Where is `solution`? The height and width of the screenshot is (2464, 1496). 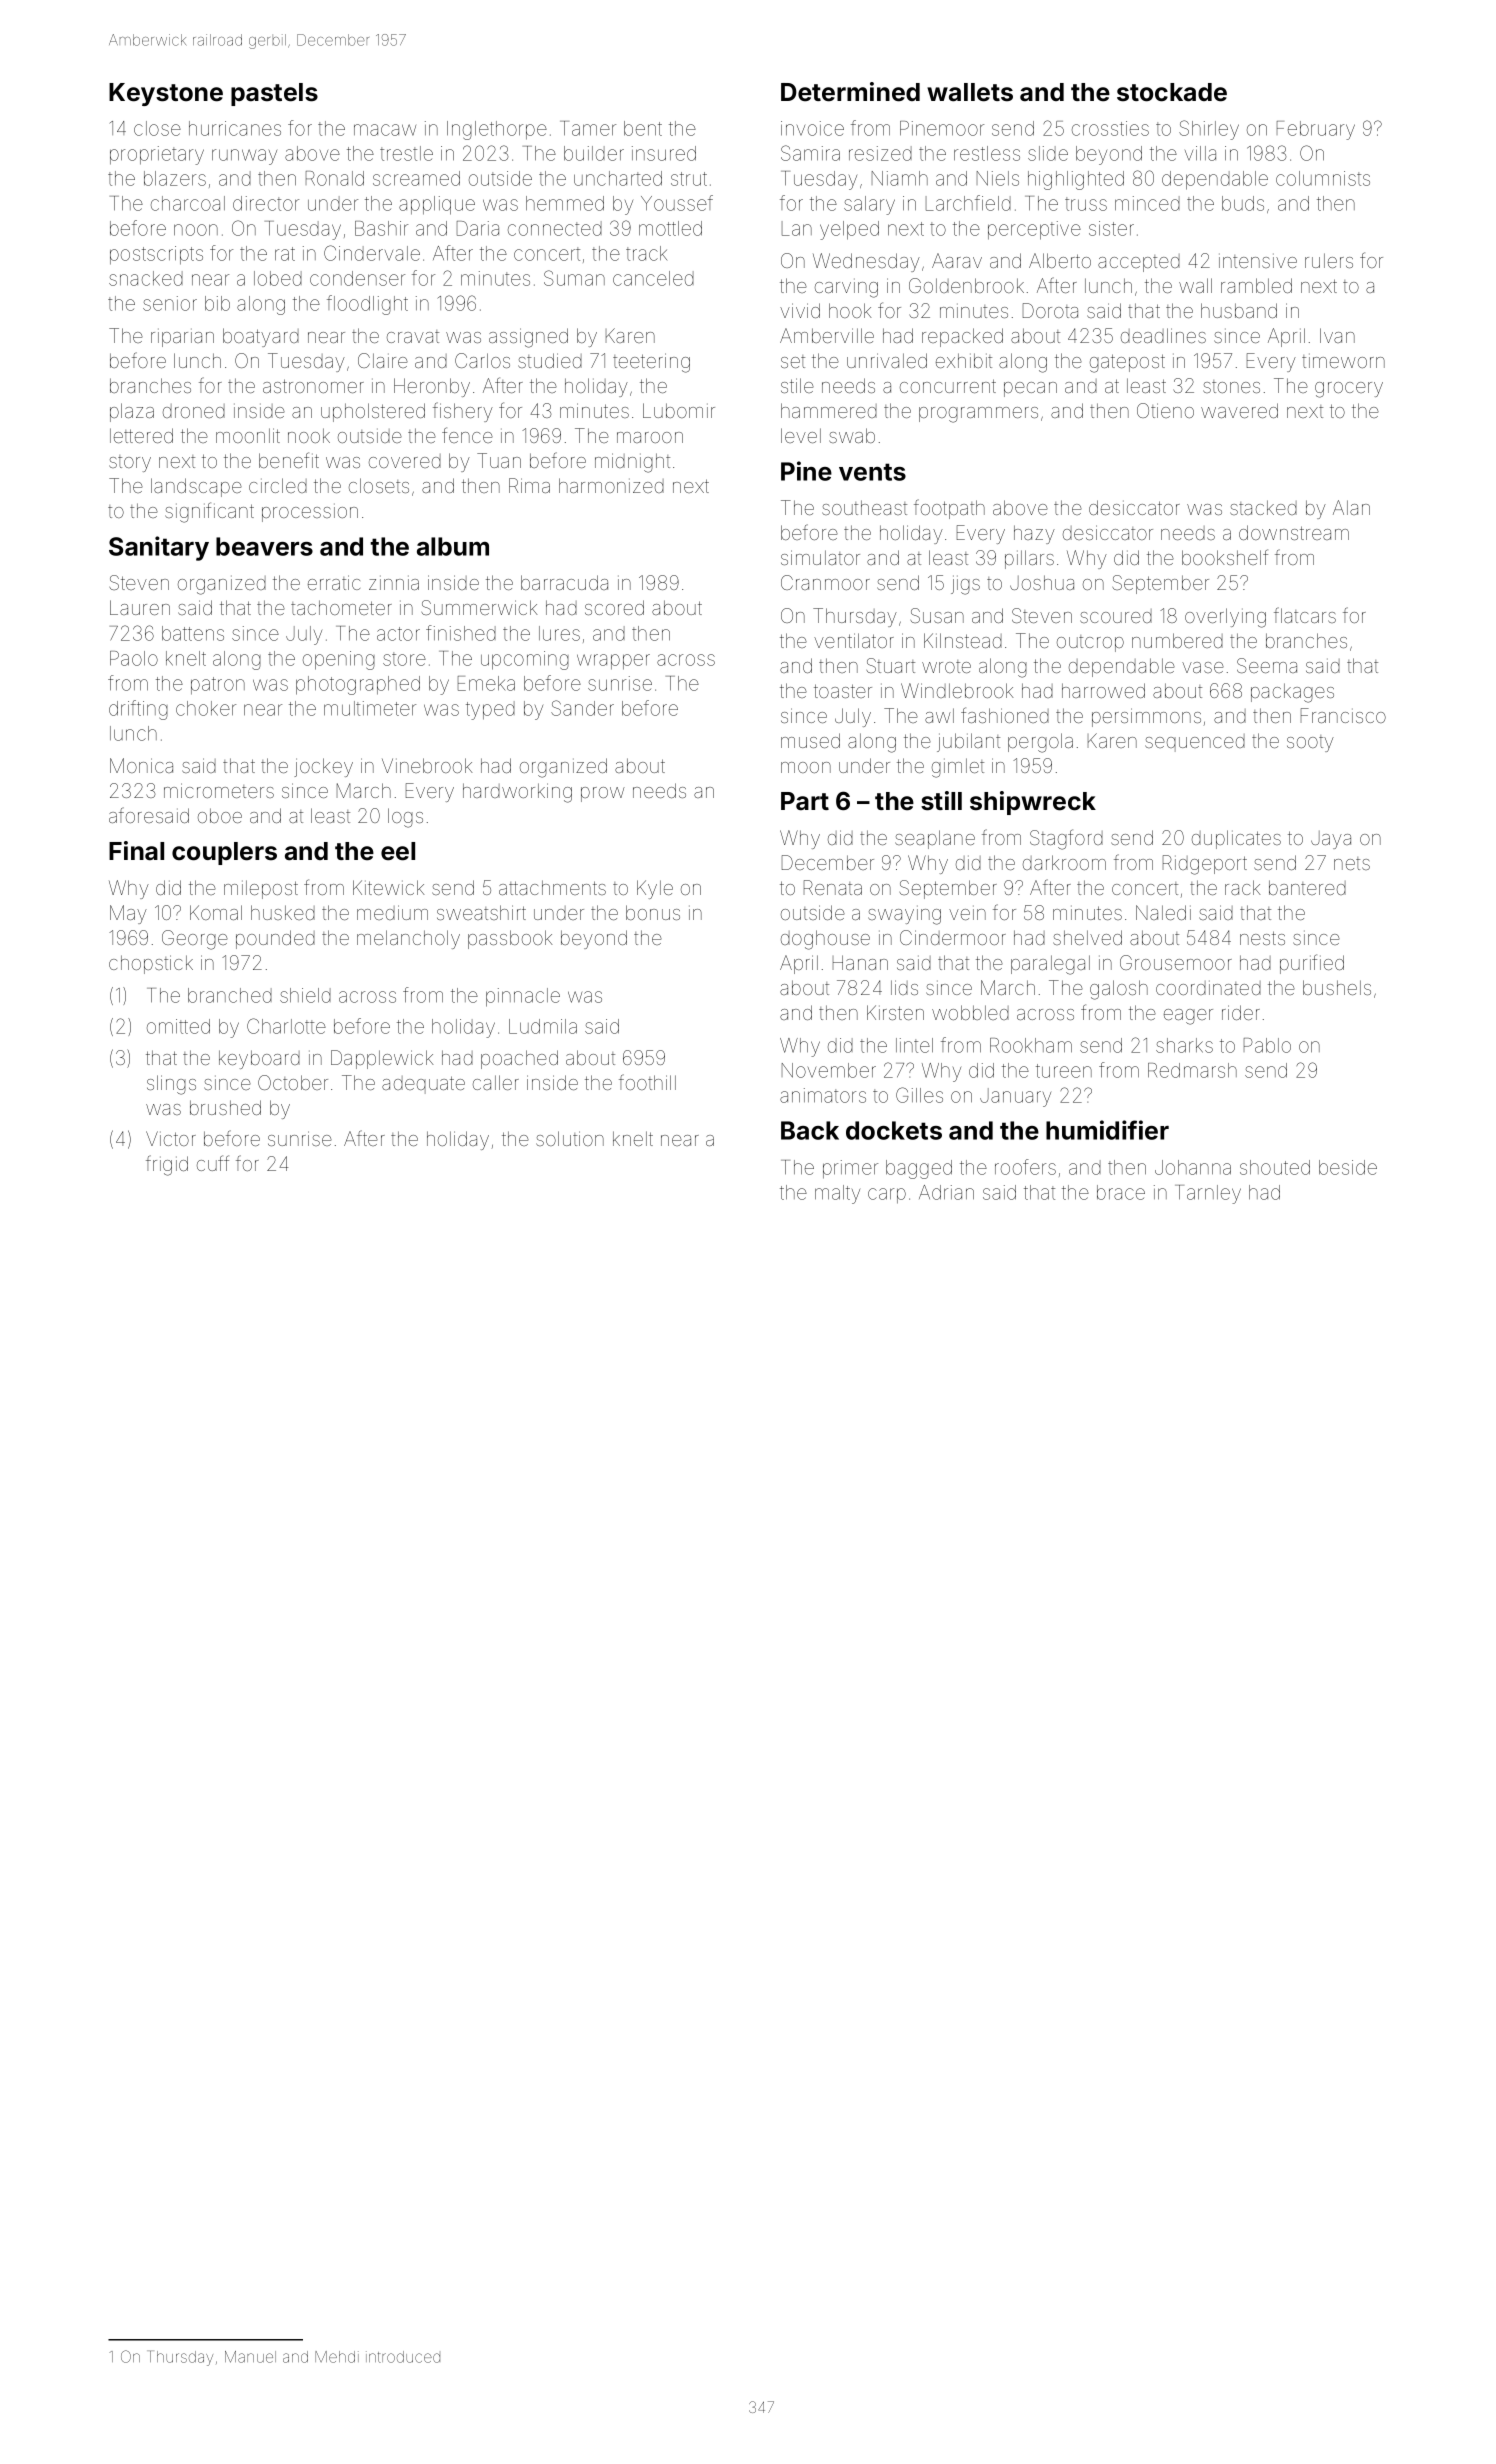 solution is located at coordinates (570, 1138).
